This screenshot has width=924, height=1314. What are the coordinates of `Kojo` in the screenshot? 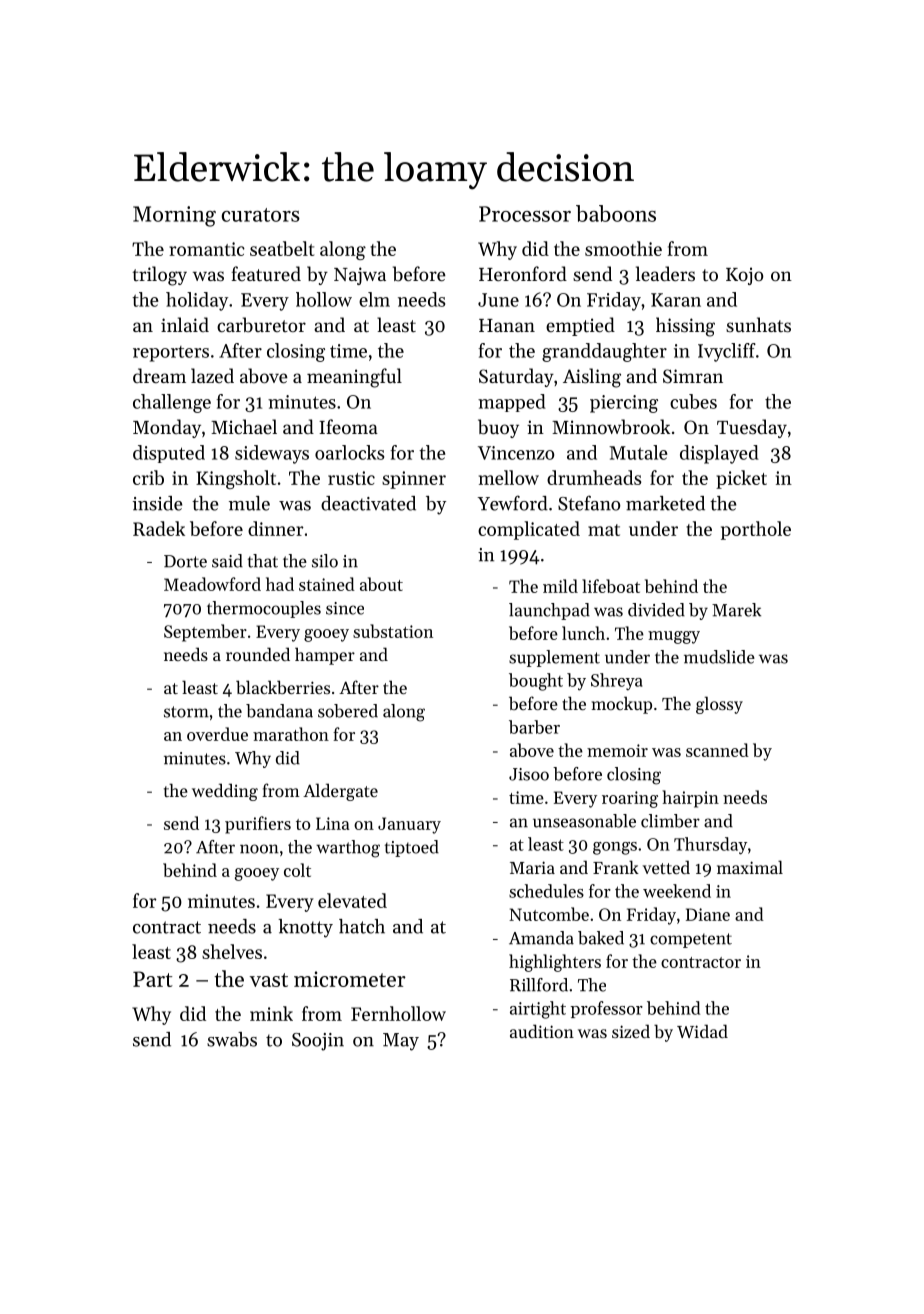 It's located at (744, 276).
